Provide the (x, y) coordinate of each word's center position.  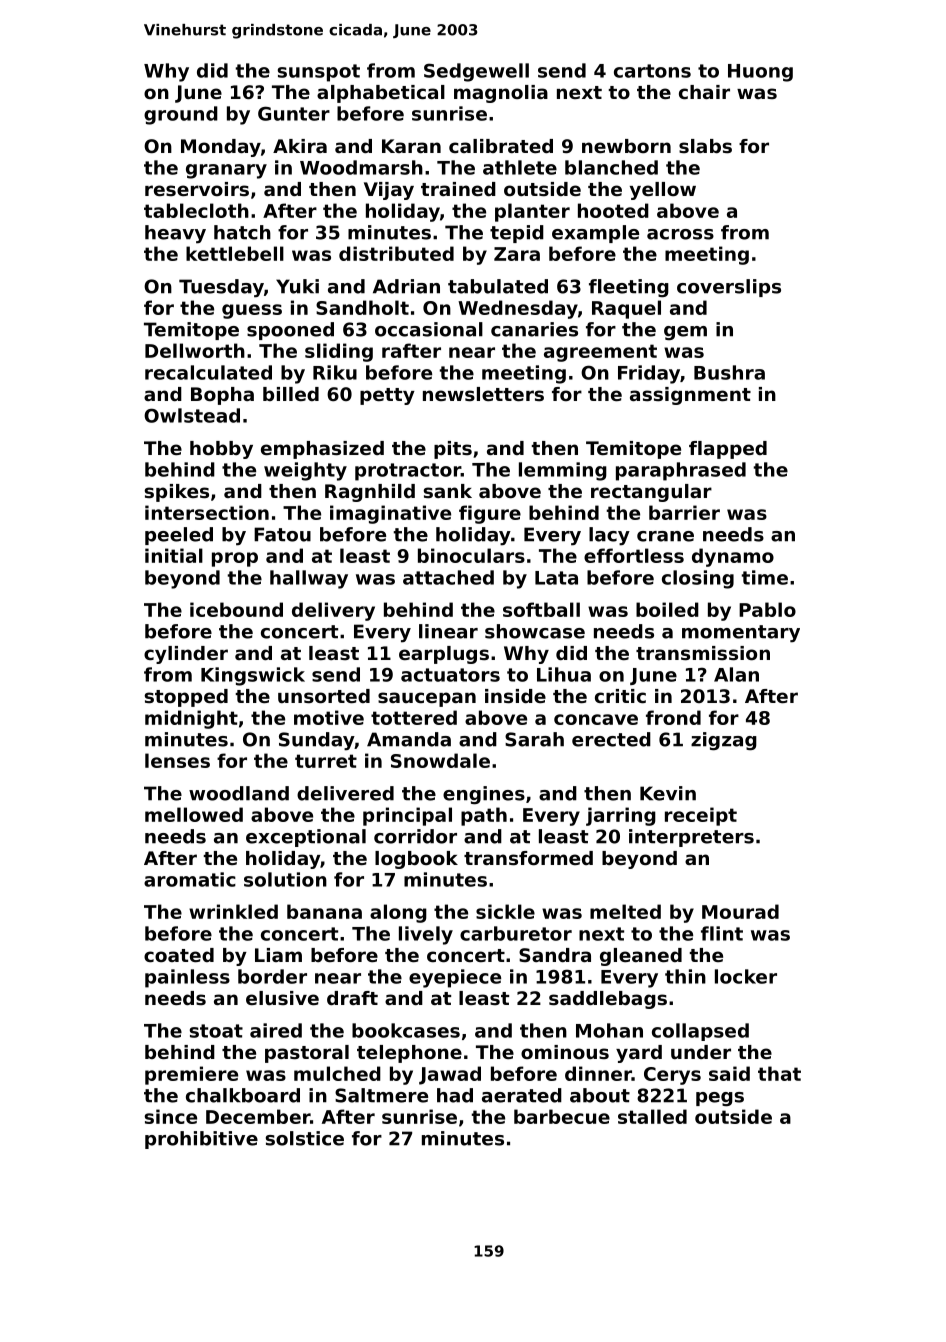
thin (685, 976)
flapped (728, 450)
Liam (278, 955)
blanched (611, 167)
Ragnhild (370, 493)
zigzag (724, 741)
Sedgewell (476, 72)
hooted (613, 210)
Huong (760, 73)
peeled (179, 536)
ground (181, 115)
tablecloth (196, 210)
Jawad (450, 1075)
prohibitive (201, 1140)
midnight (191, 719)
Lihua (564, 674)
